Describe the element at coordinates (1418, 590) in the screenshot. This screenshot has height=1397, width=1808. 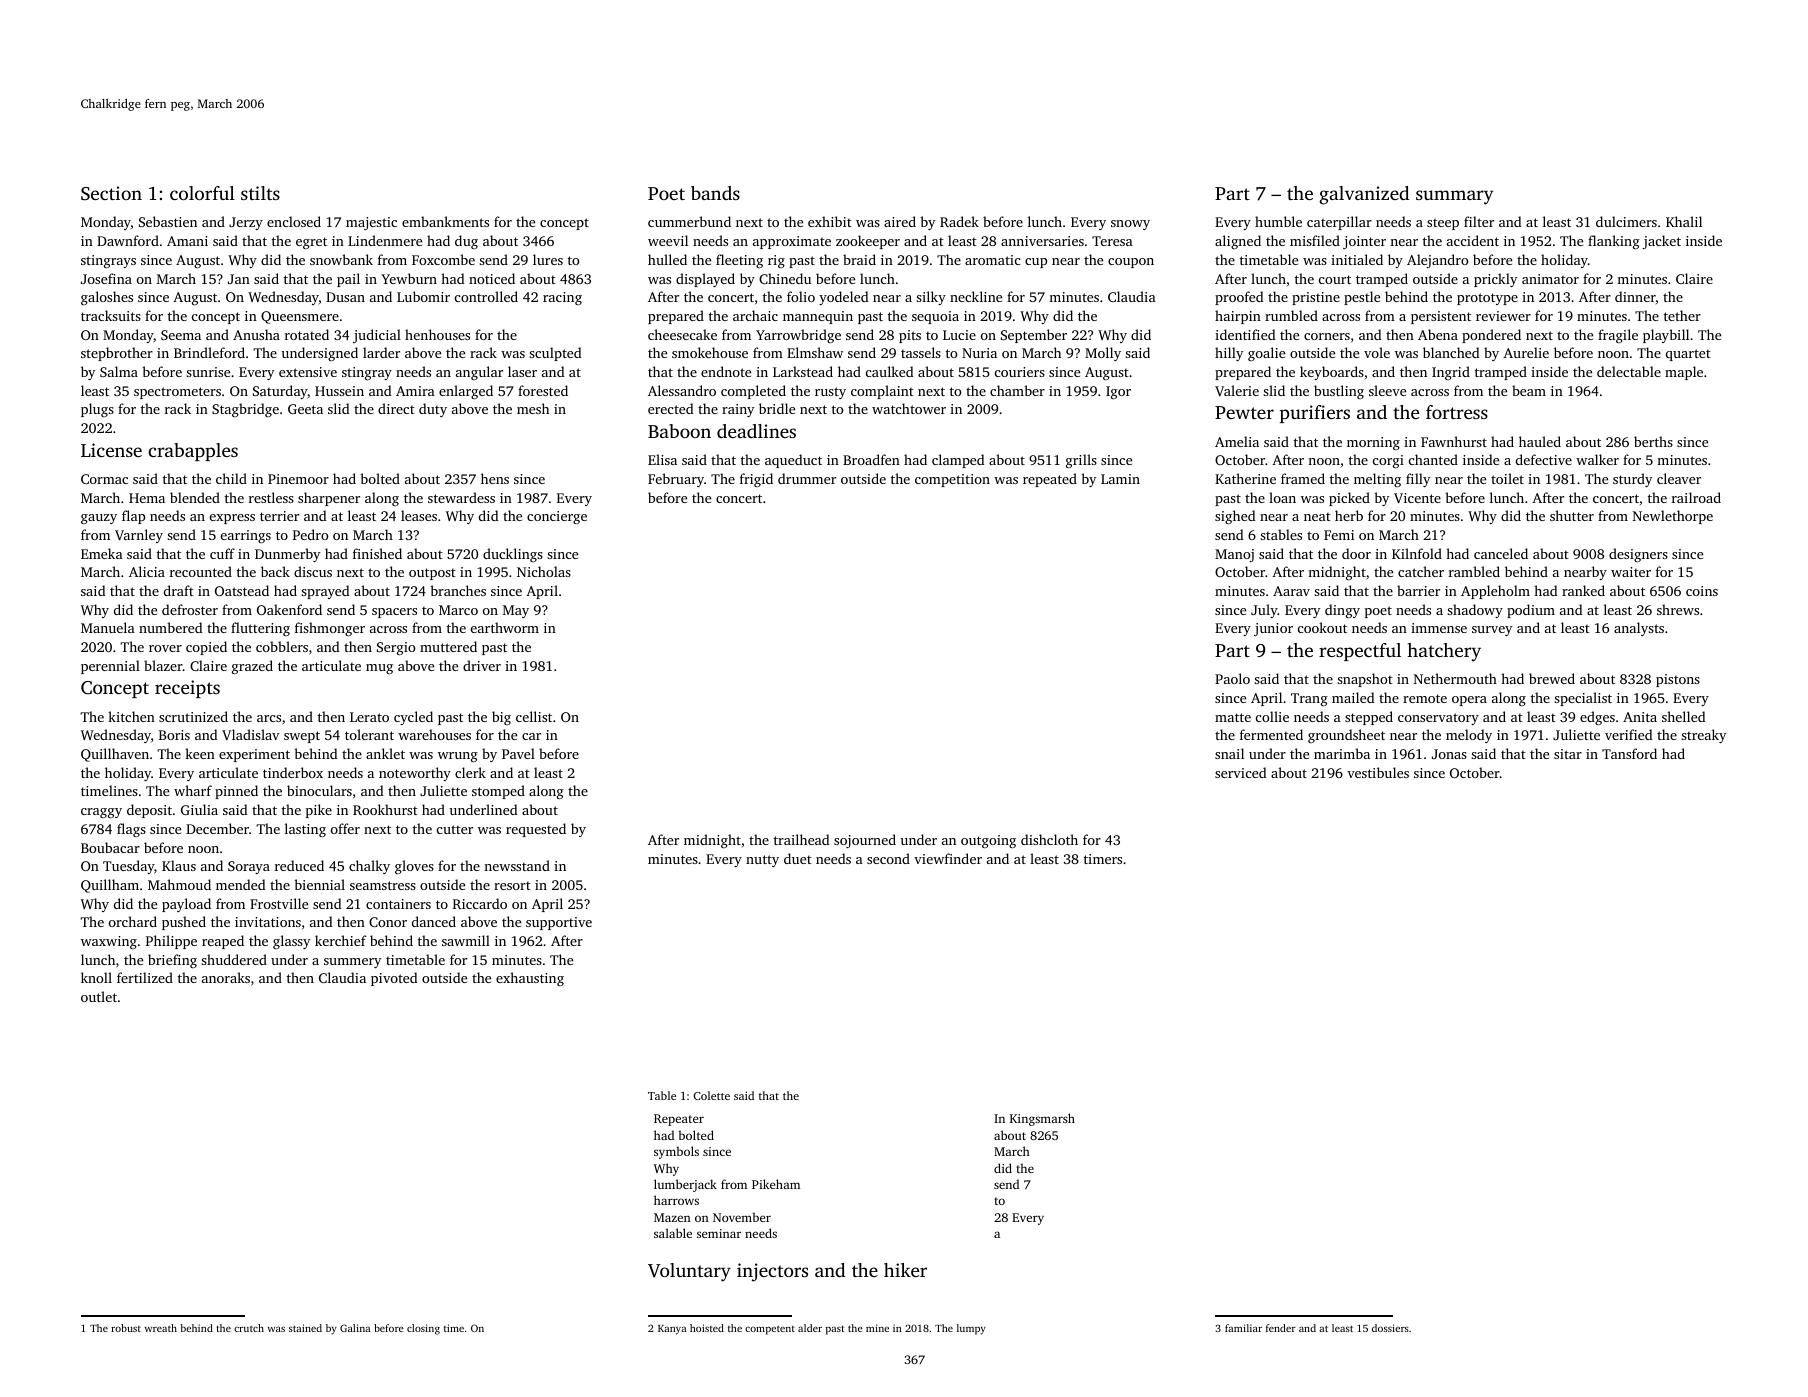
I see `barrier` at that location.
